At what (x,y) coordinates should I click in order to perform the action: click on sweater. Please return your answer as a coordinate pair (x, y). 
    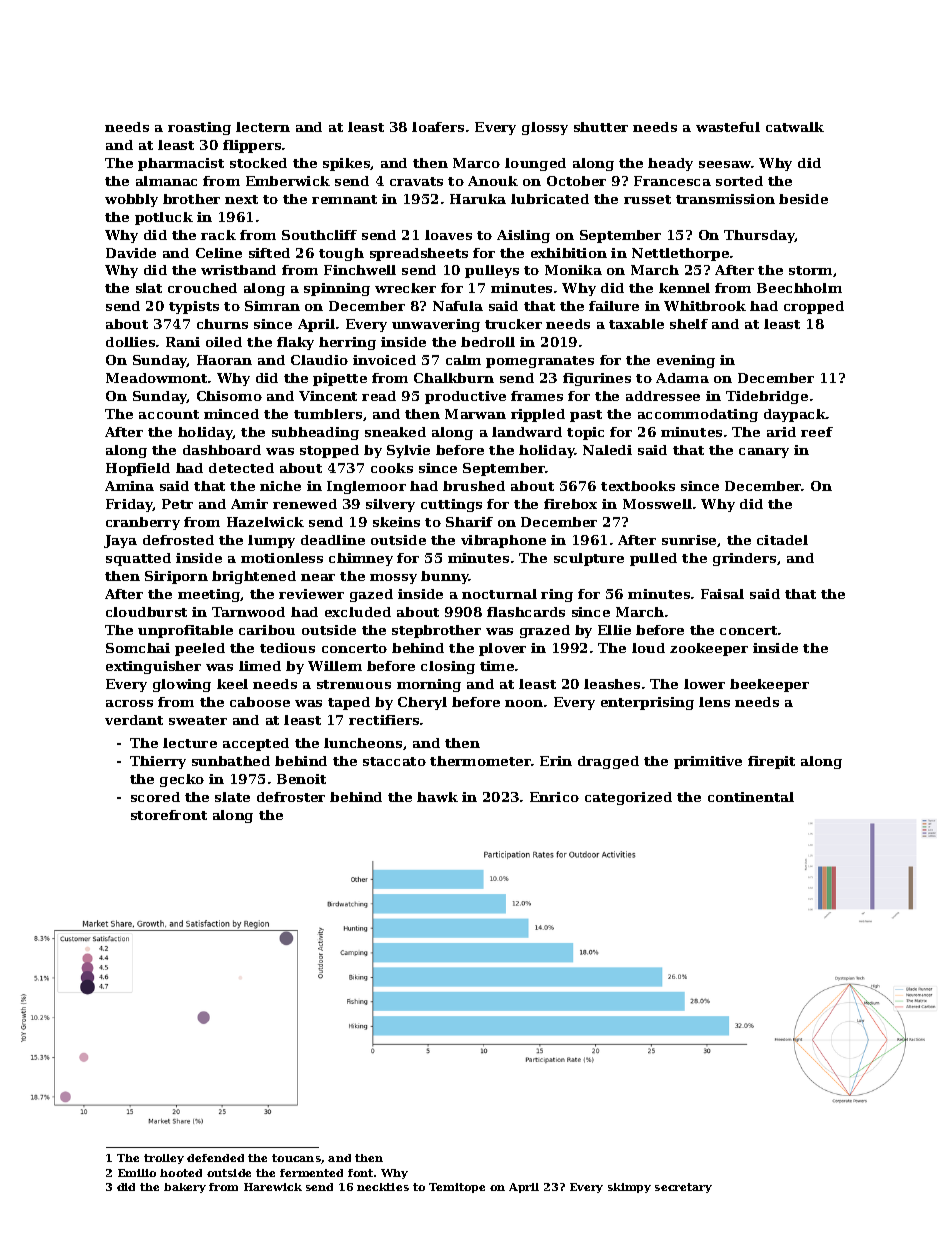
    Looking at the image, I should click on (198, 720).
